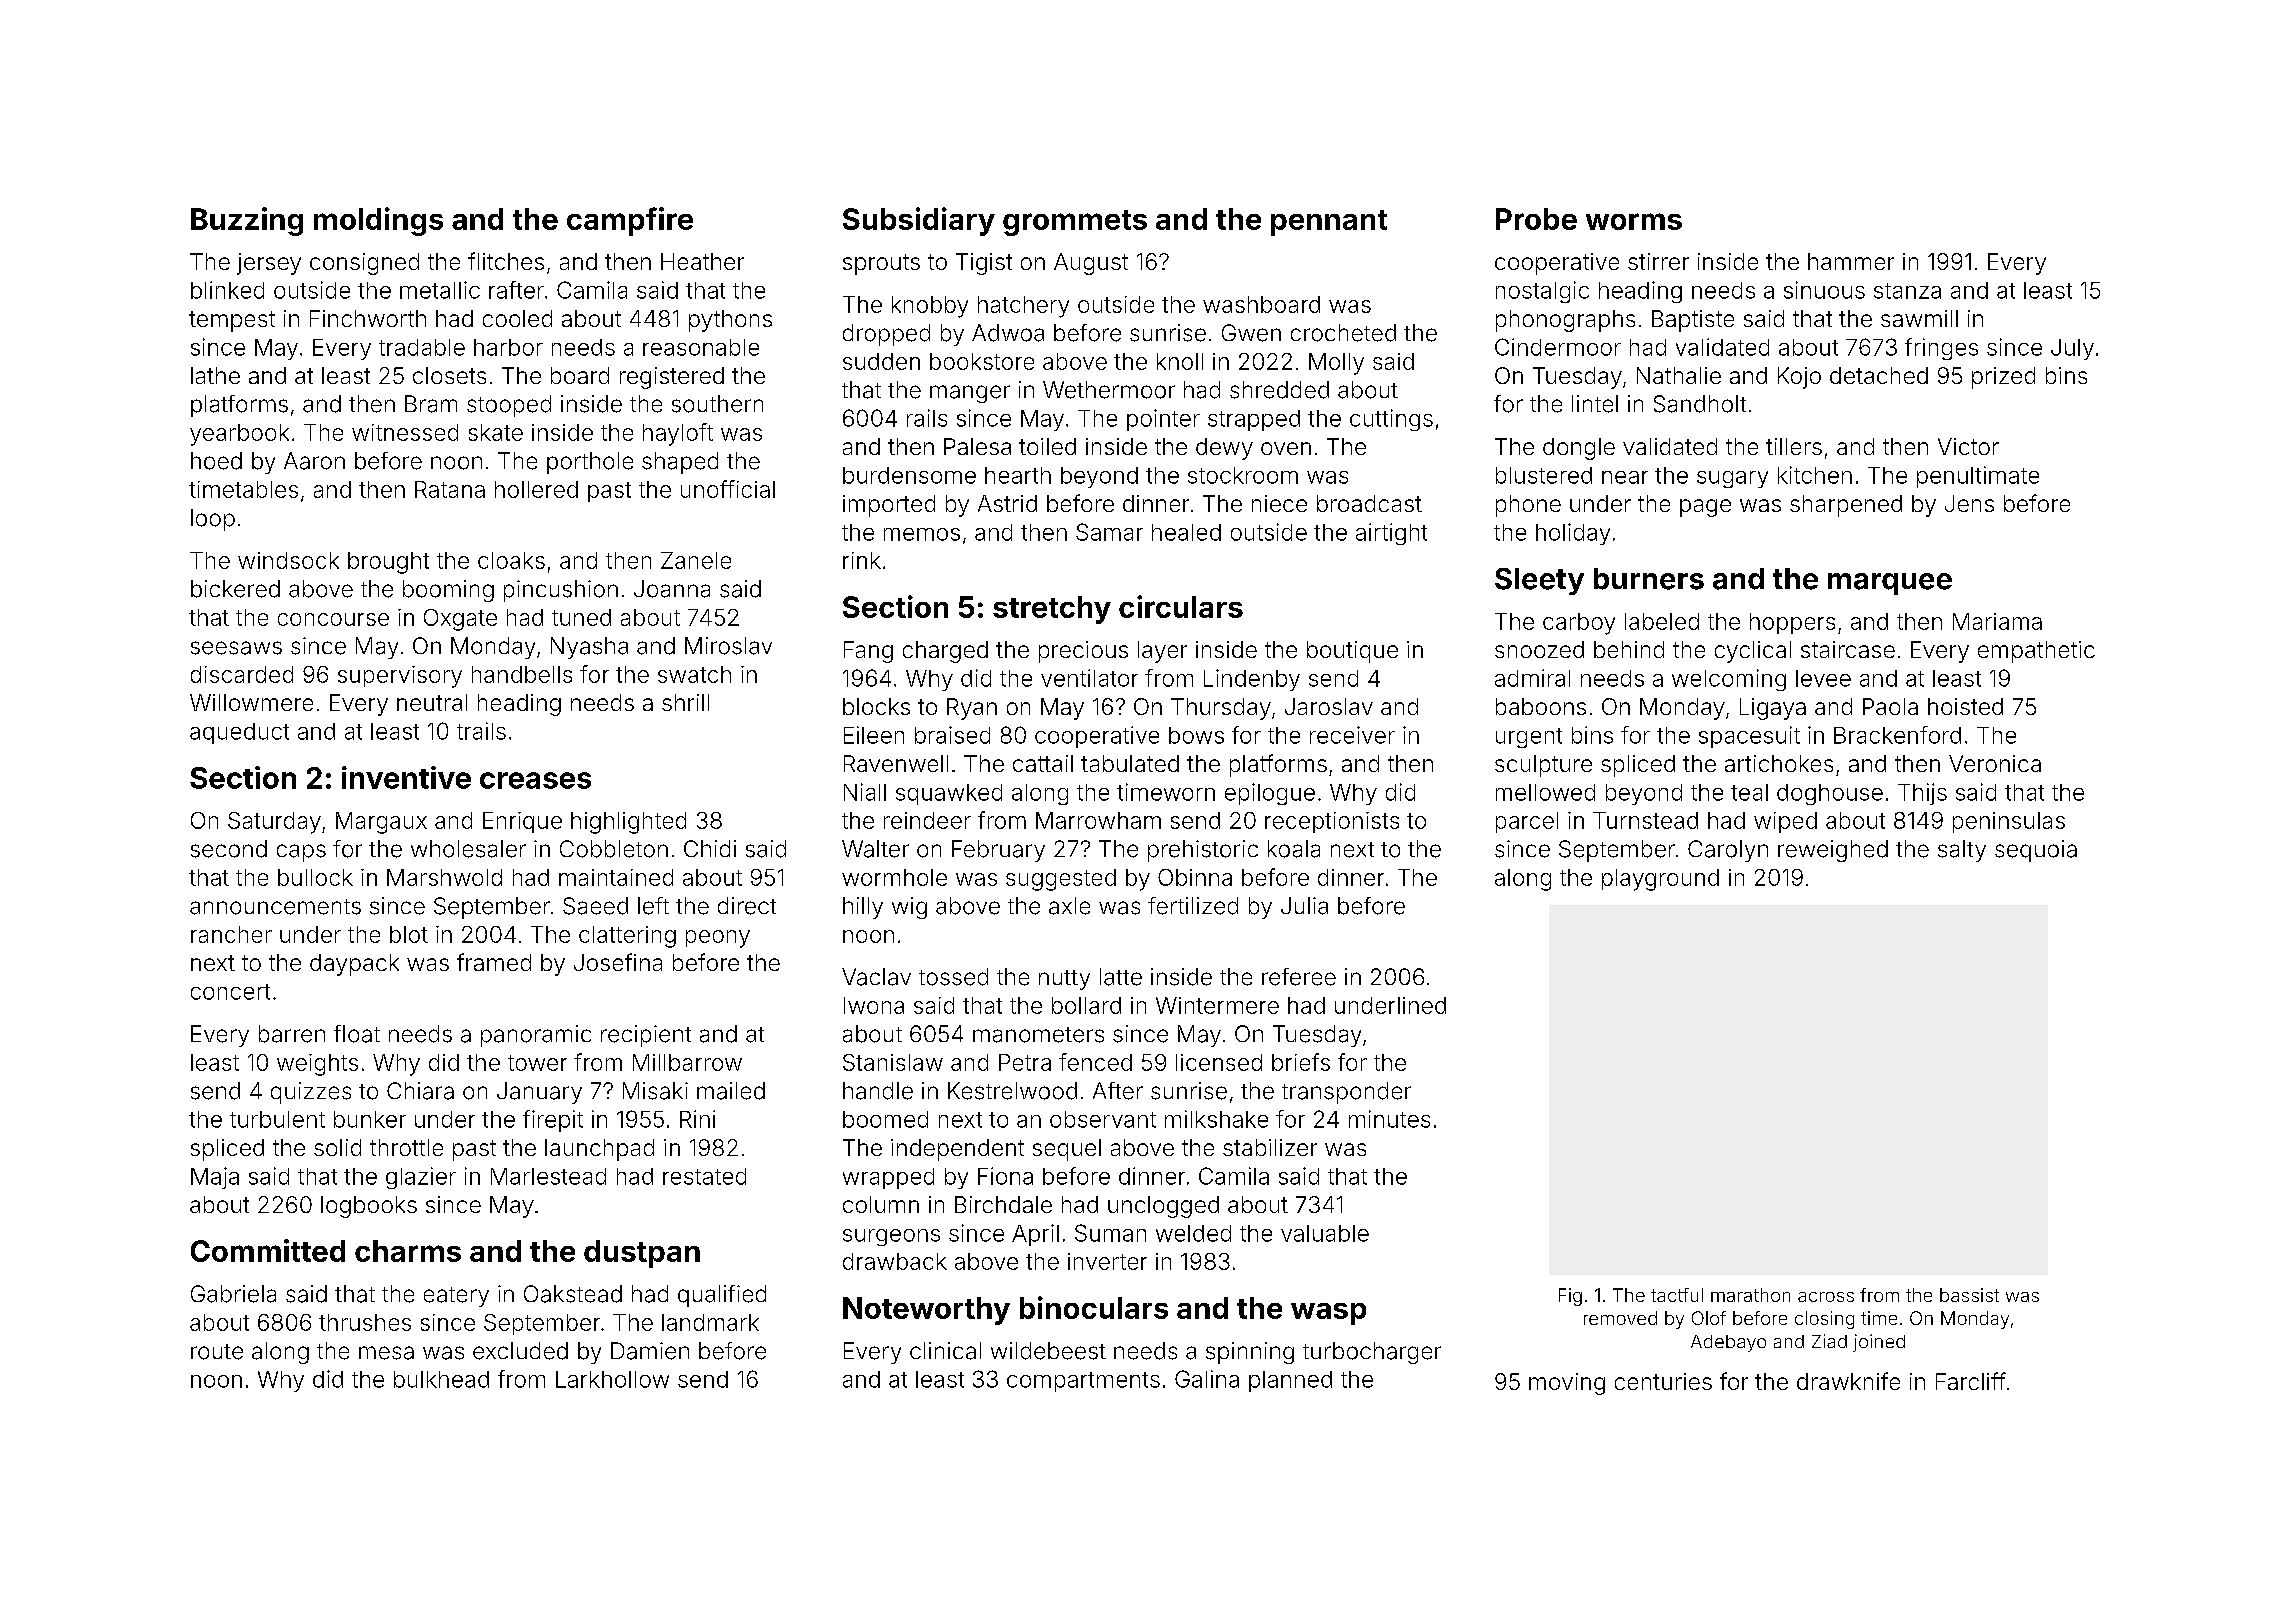 This screenshot has height=1620, width=2292. Describe the element at coordinates (614, 849) in the screenshot. I see `Cobbleton` at that location.
